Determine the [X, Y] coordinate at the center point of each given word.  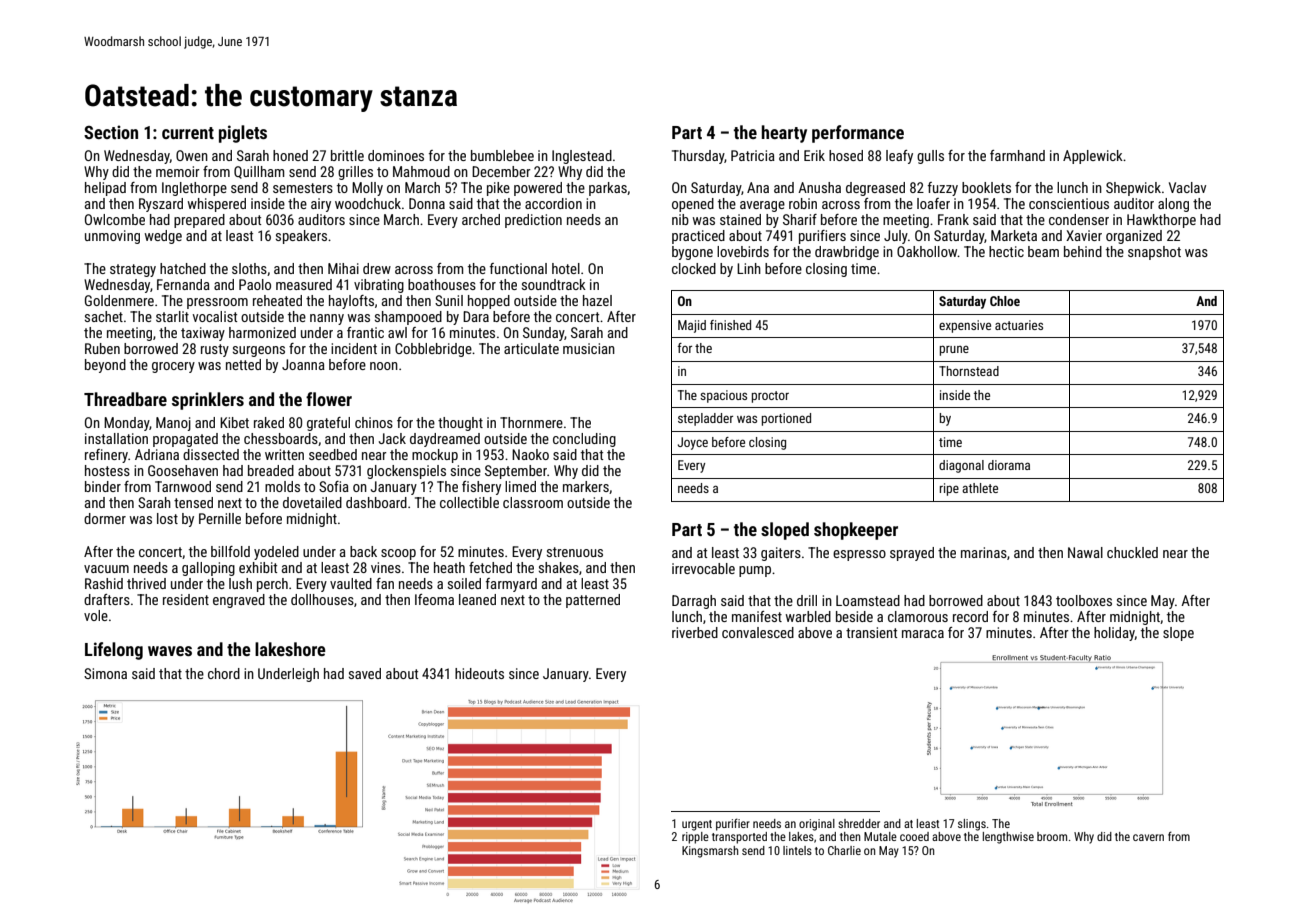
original [817, 825]
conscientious [1069, 203]
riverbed [695, 632]
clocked [694, 268]
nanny [327, 319]
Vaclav [1187, 187]
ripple [695, 838]
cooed [914, 836]
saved [365, 673]
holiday [1114, 634]
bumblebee [502, 155]
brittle [347, 155]
